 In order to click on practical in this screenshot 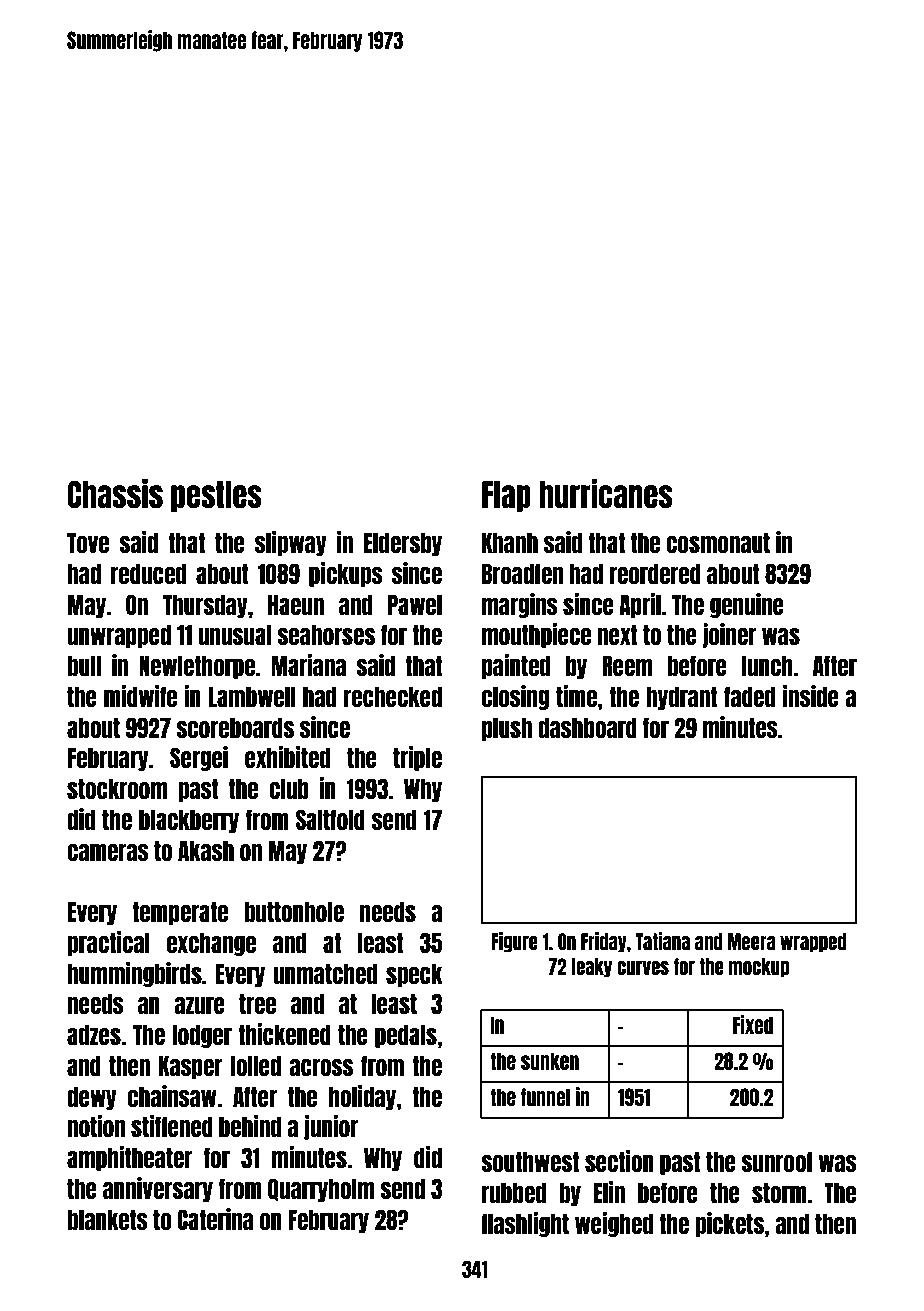, I will do `click(108, 943)`.
